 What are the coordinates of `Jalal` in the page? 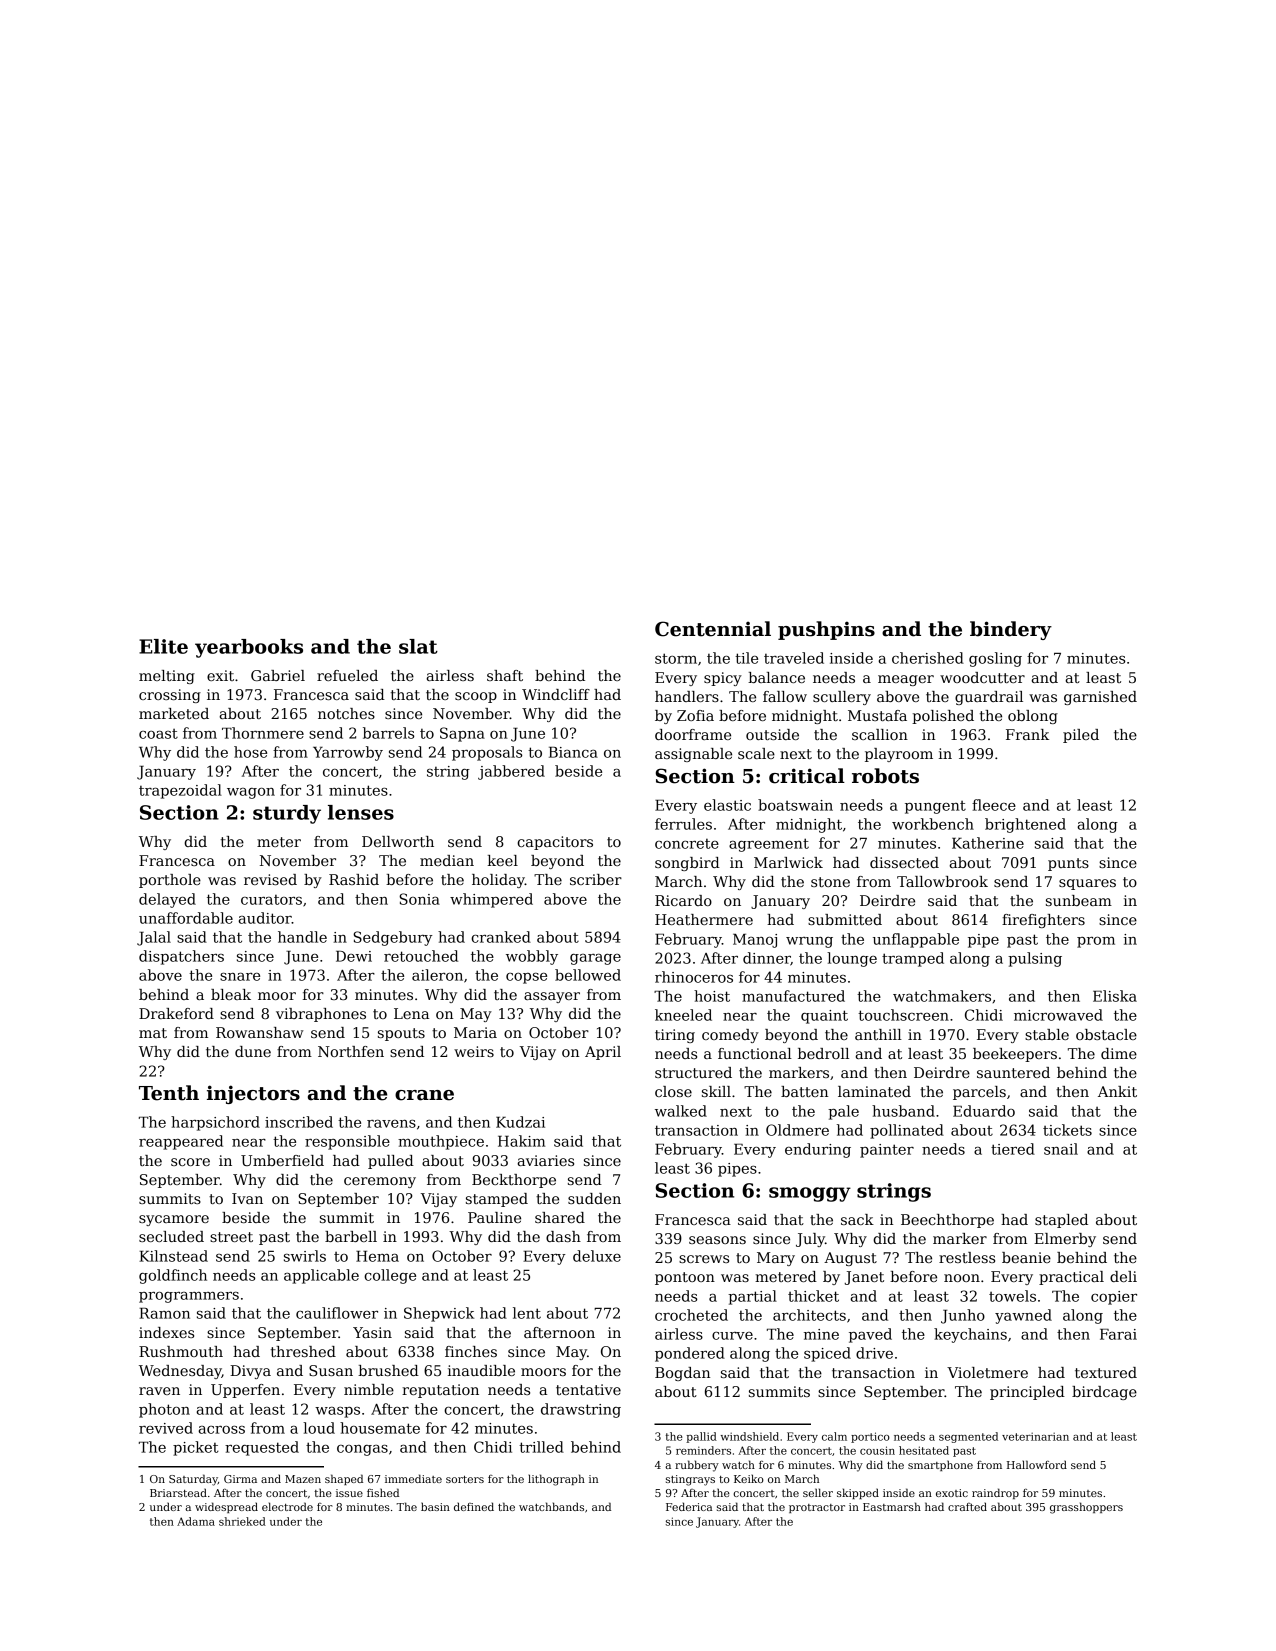 It's located at (154, 938).
